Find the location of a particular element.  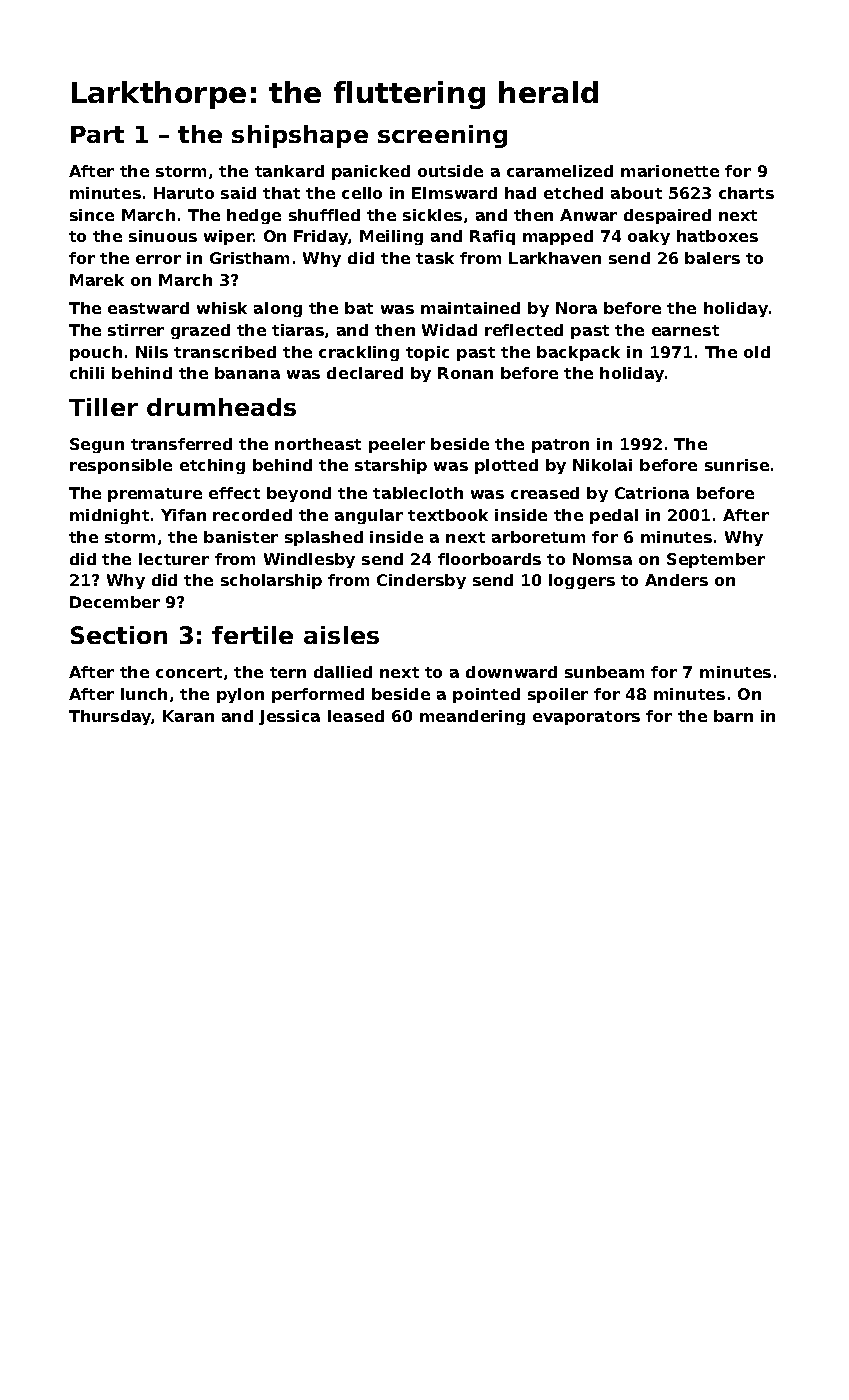

screening is located at coordinates (442, 136).
